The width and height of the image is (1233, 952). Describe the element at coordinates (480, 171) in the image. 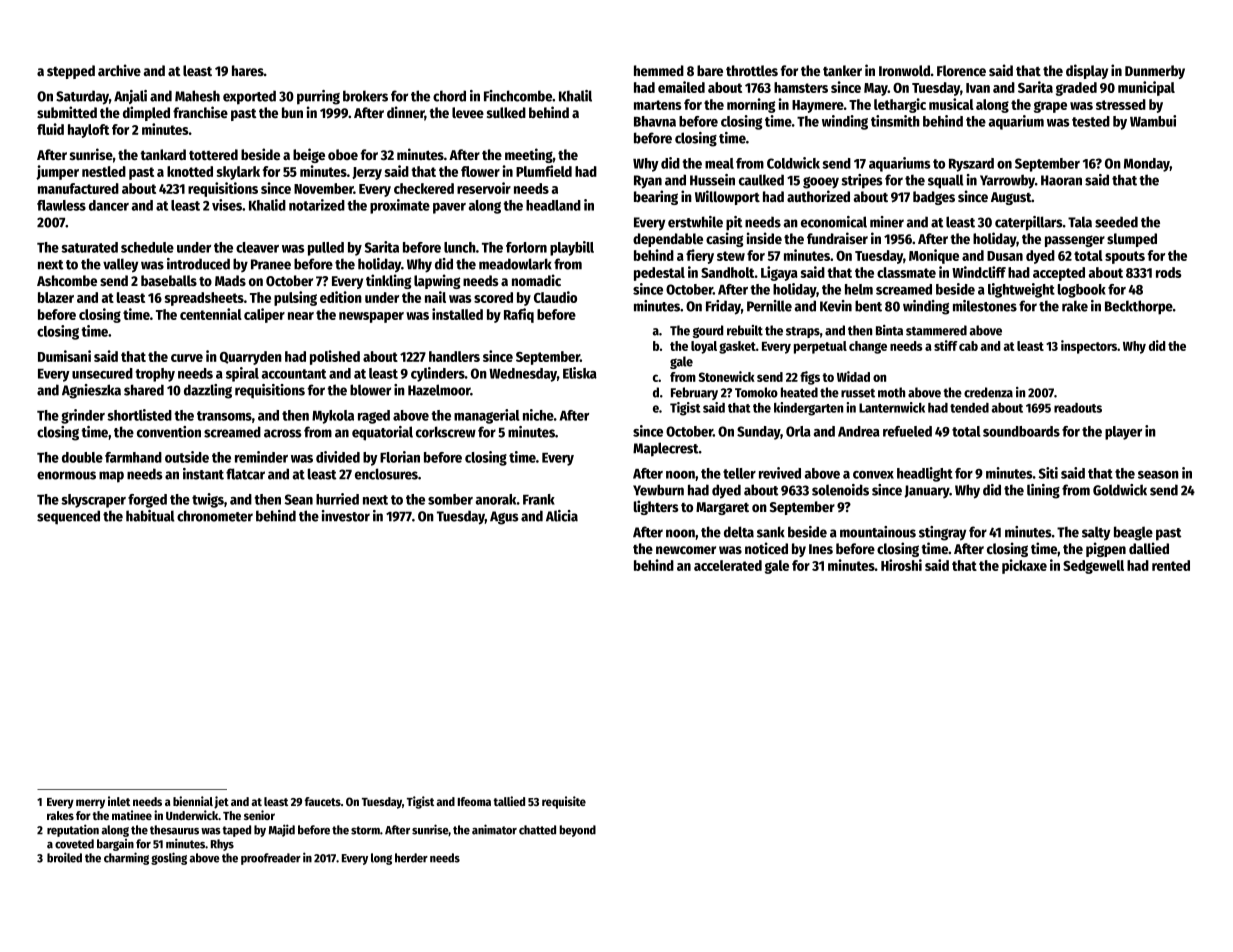

I see `flower` at that location.
